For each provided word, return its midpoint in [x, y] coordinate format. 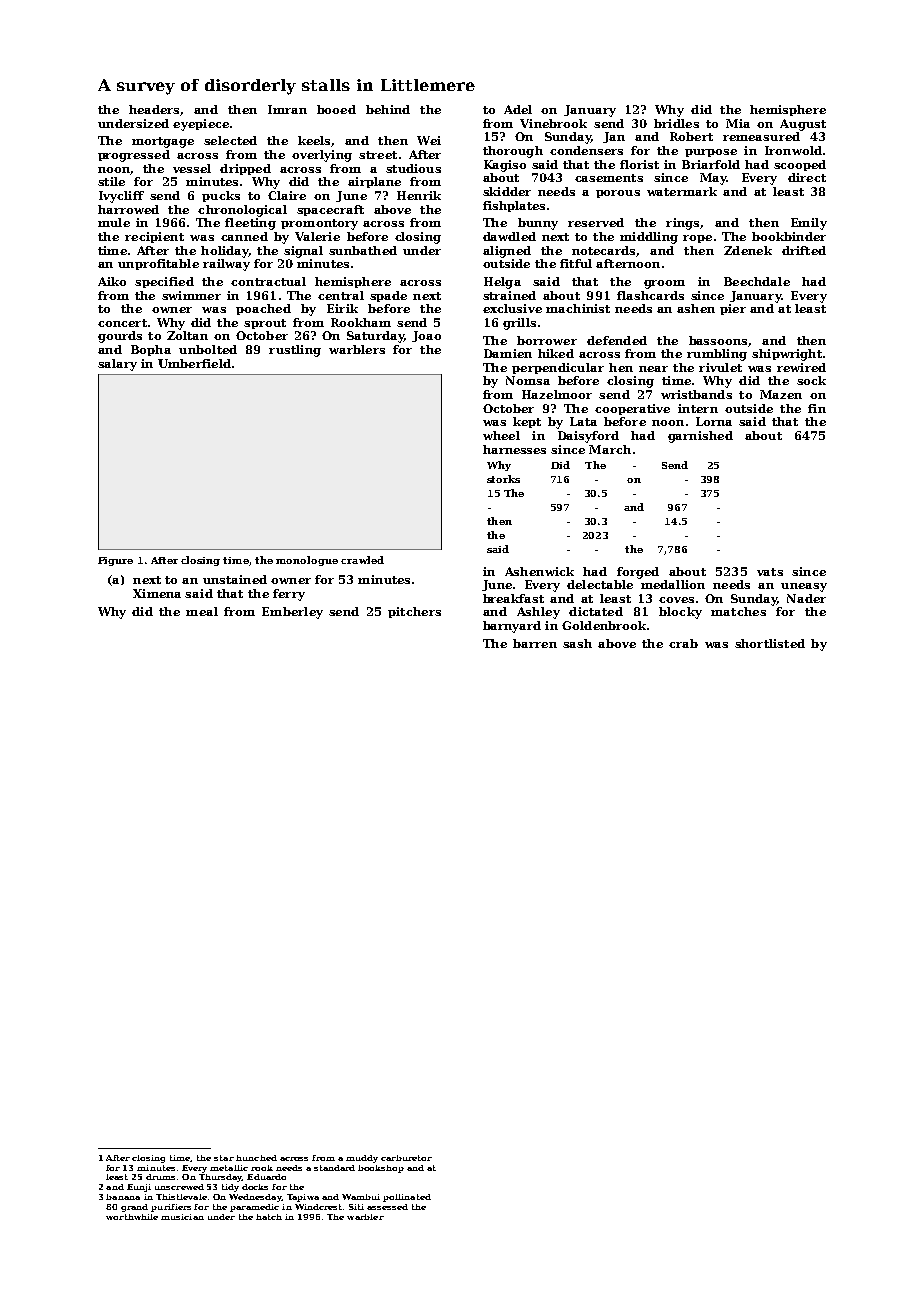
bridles [676, 123]
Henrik [419, 195]
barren [535, 643]
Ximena [157, 593]
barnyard [512, 627]
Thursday [220, 1178]
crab [683, 643]
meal [202, 611]
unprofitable [158, 264]
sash [577, 643]
